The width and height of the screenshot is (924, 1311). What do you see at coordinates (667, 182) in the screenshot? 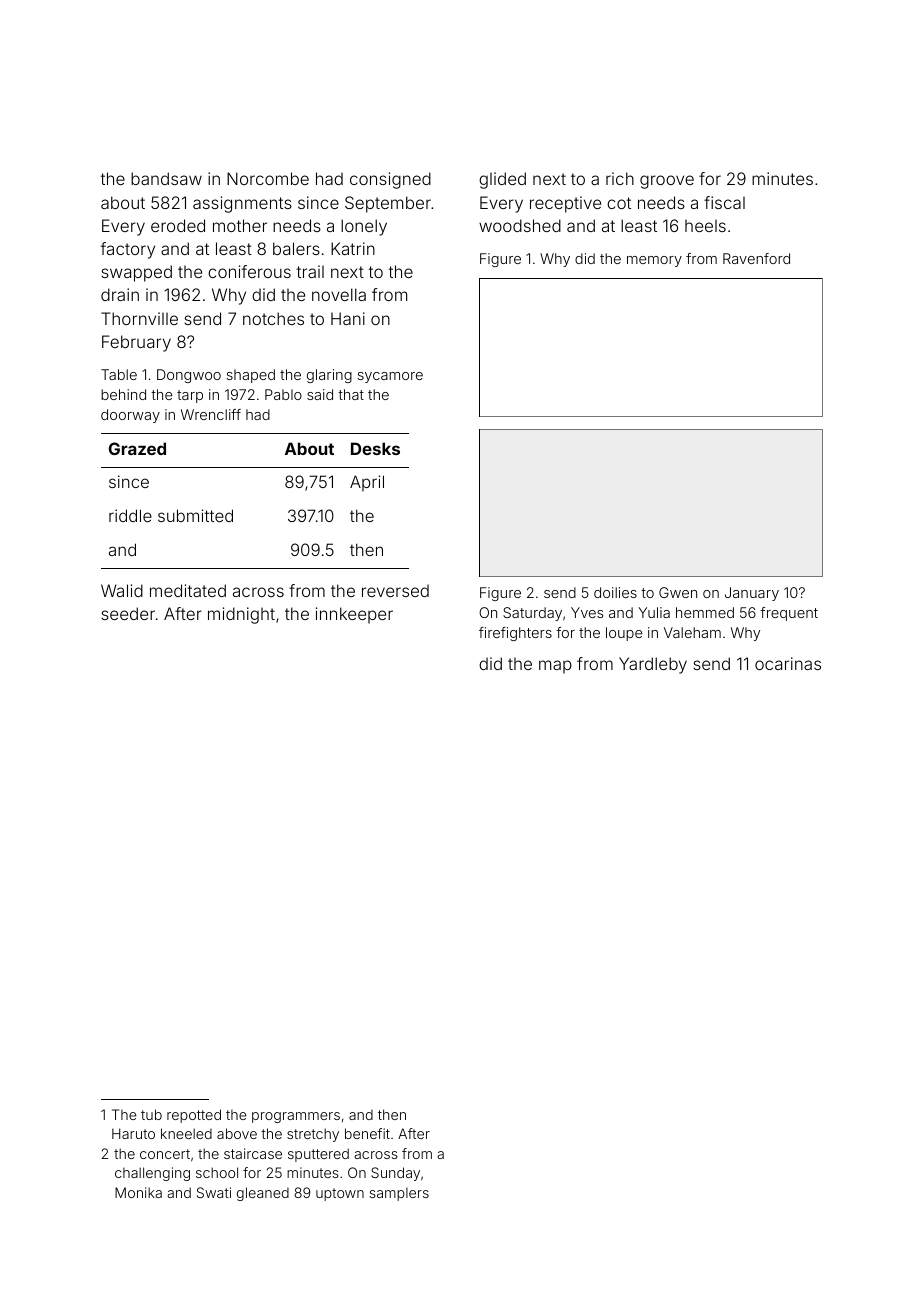
I see `groove` at bounding box center [667, 182].
